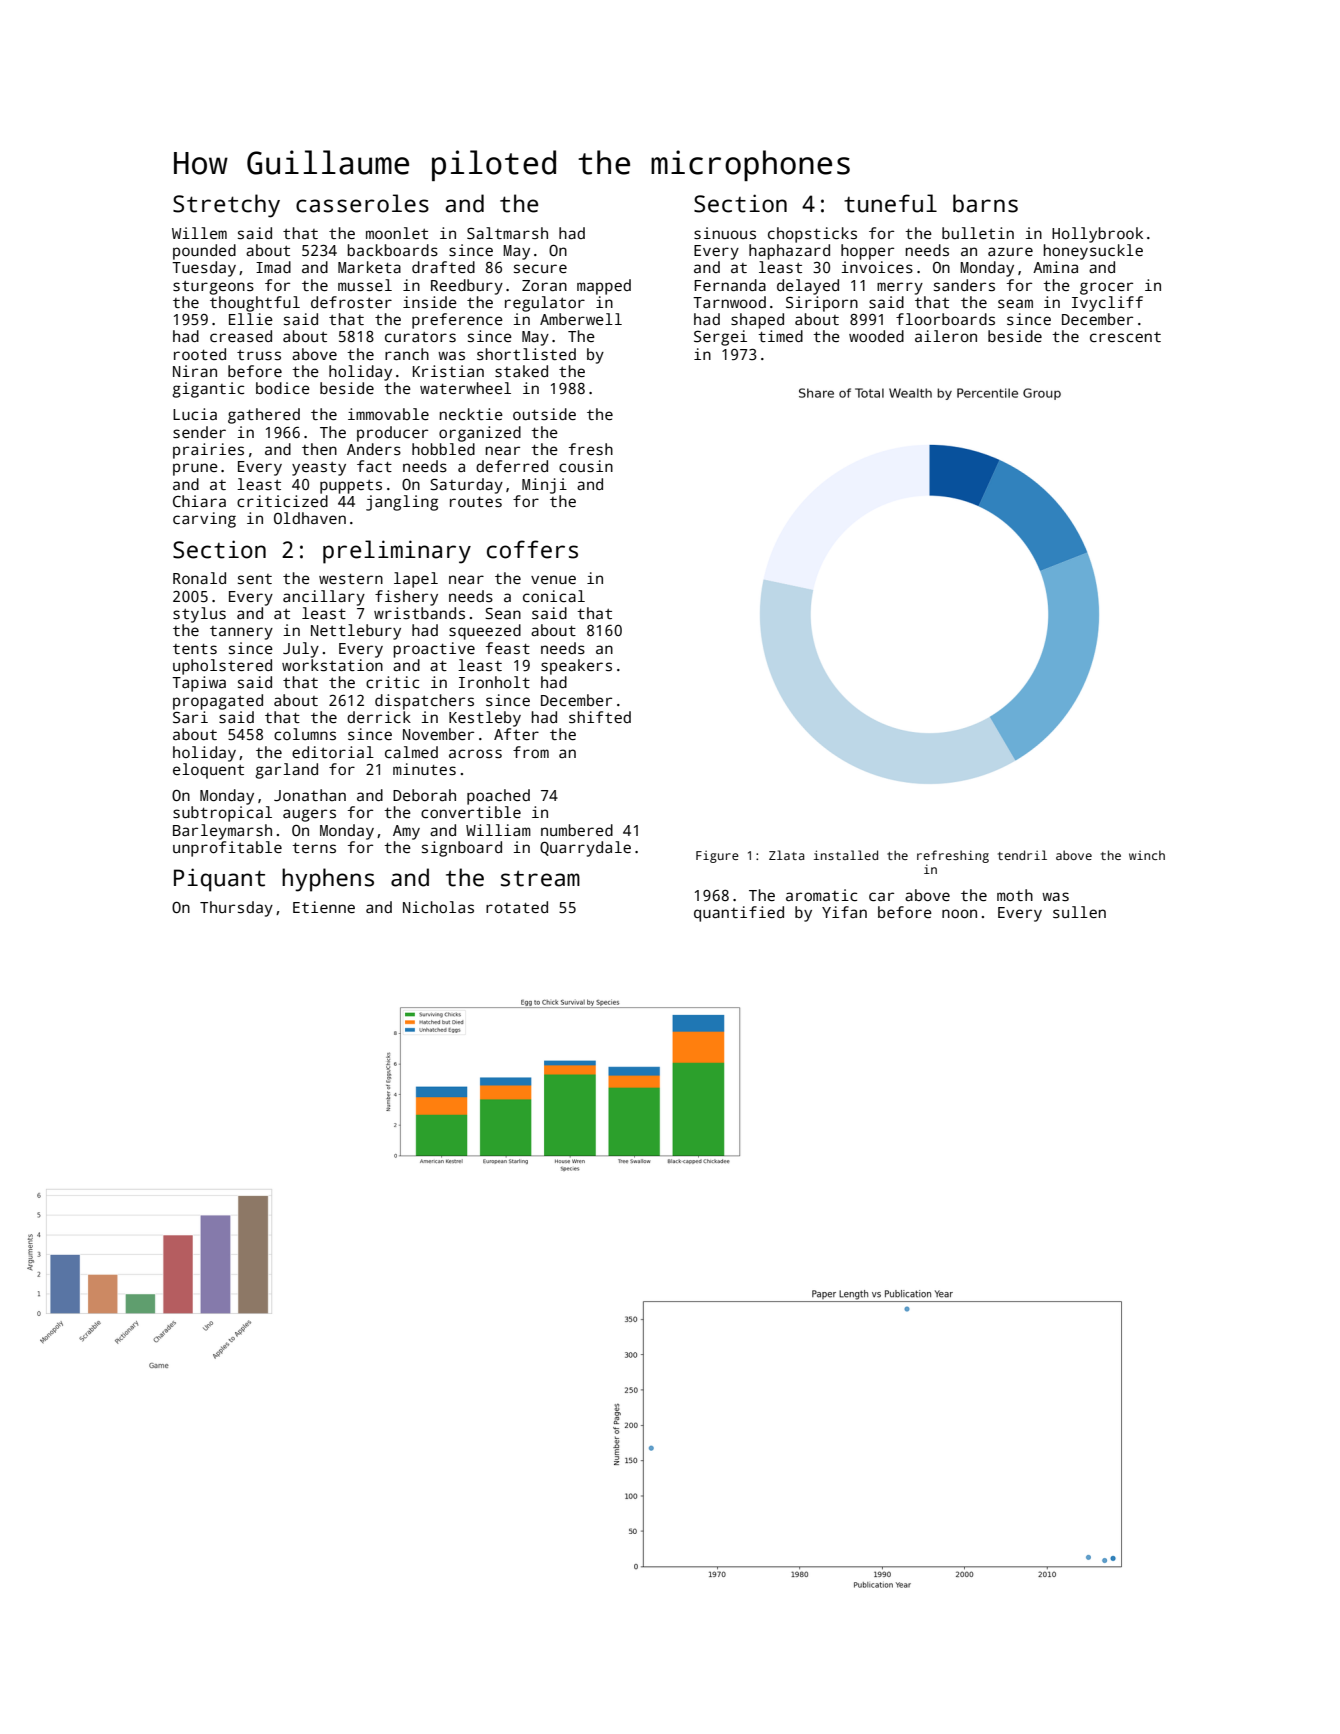 Image resolution: width=1340 pixels, height=1734 pixels. Describe the element at coordinates (226, 206) in the screenshot. I see `Stretchy` at that location.
